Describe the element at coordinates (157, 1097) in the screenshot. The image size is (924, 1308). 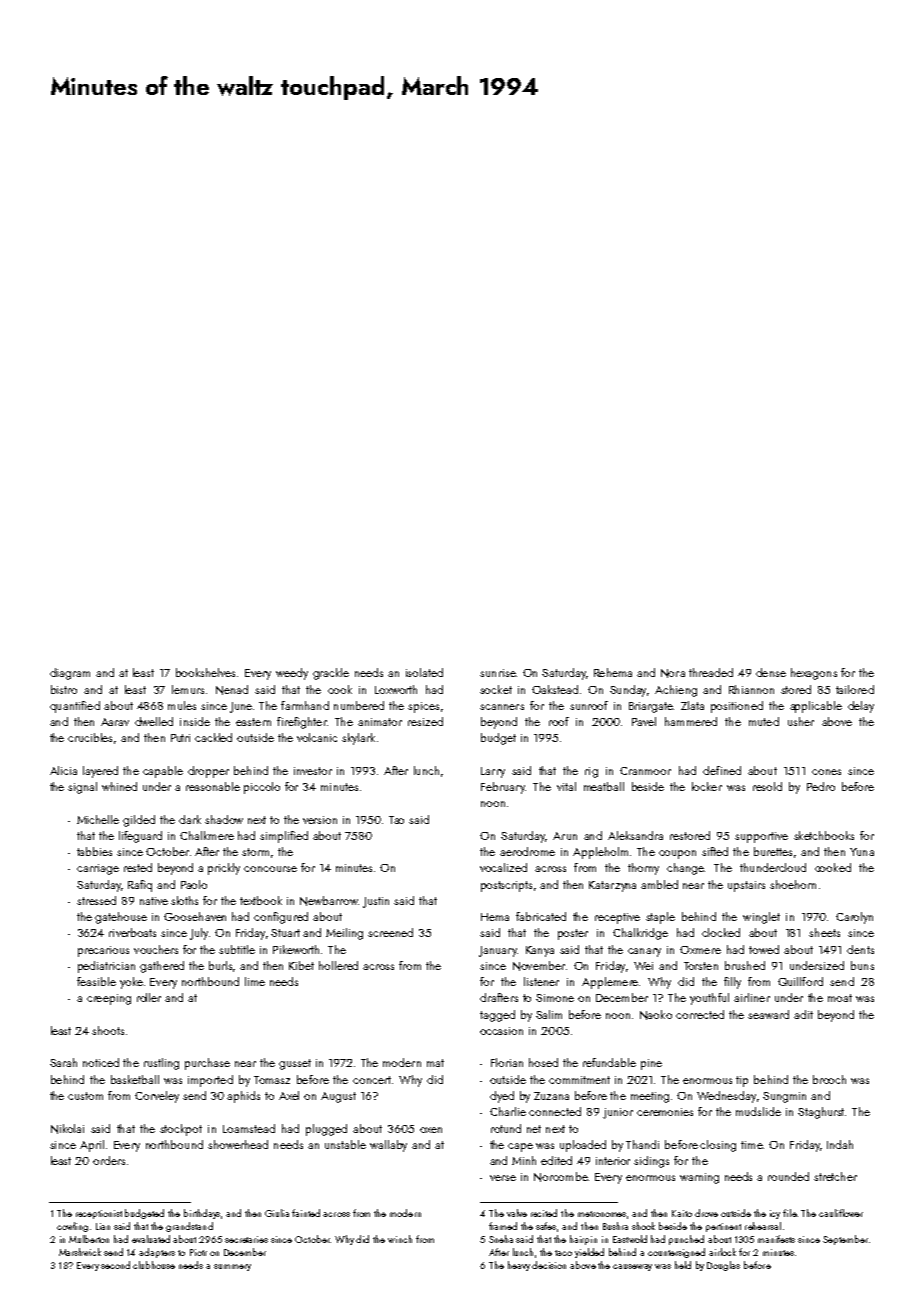
I see `Corveley` at that location.
